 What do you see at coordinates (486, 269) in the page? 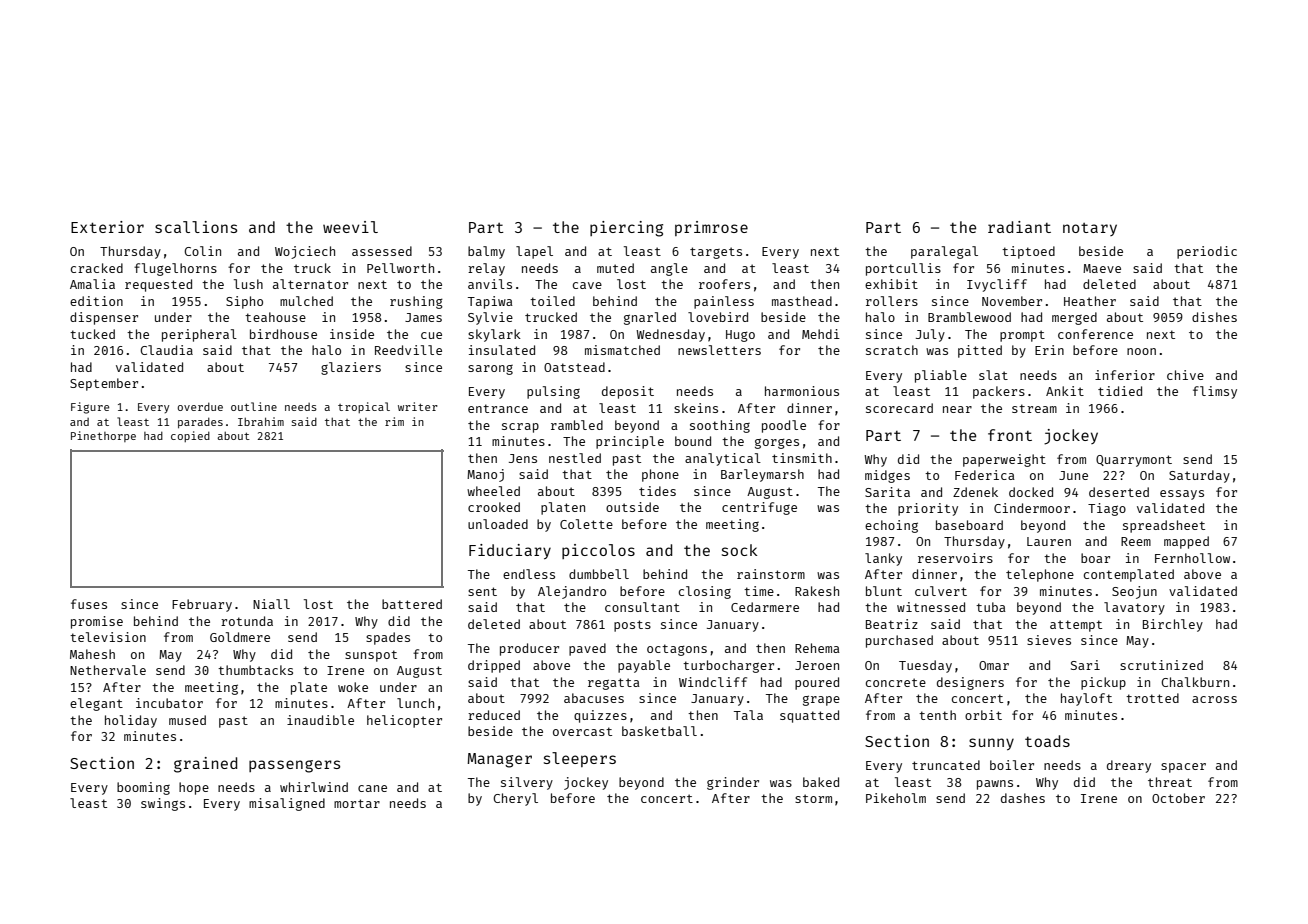
I see `relay` at bounding box center [486, 269].
